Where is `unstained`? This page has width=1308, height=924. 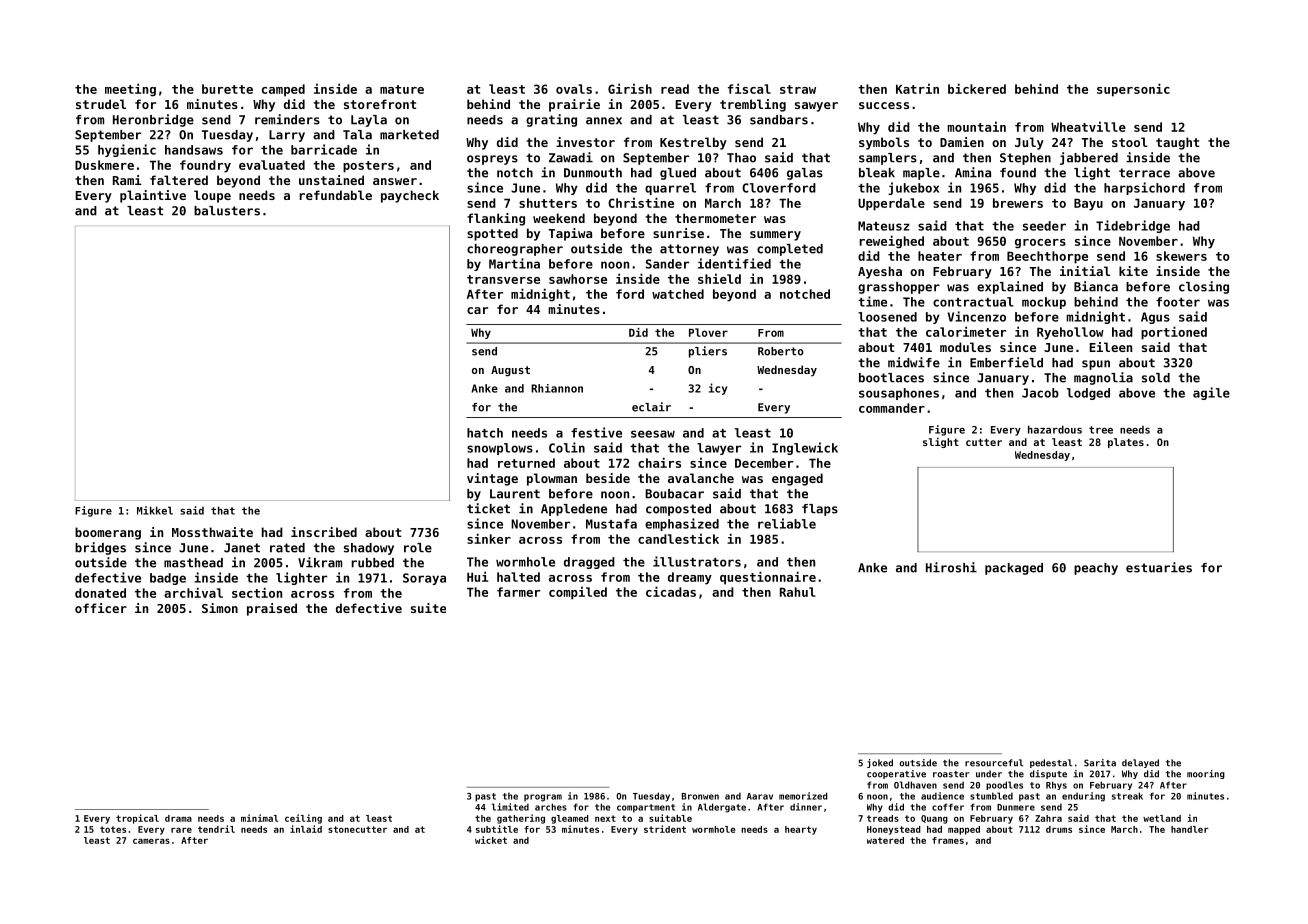
unstained is located at coordinates (331, 180).
